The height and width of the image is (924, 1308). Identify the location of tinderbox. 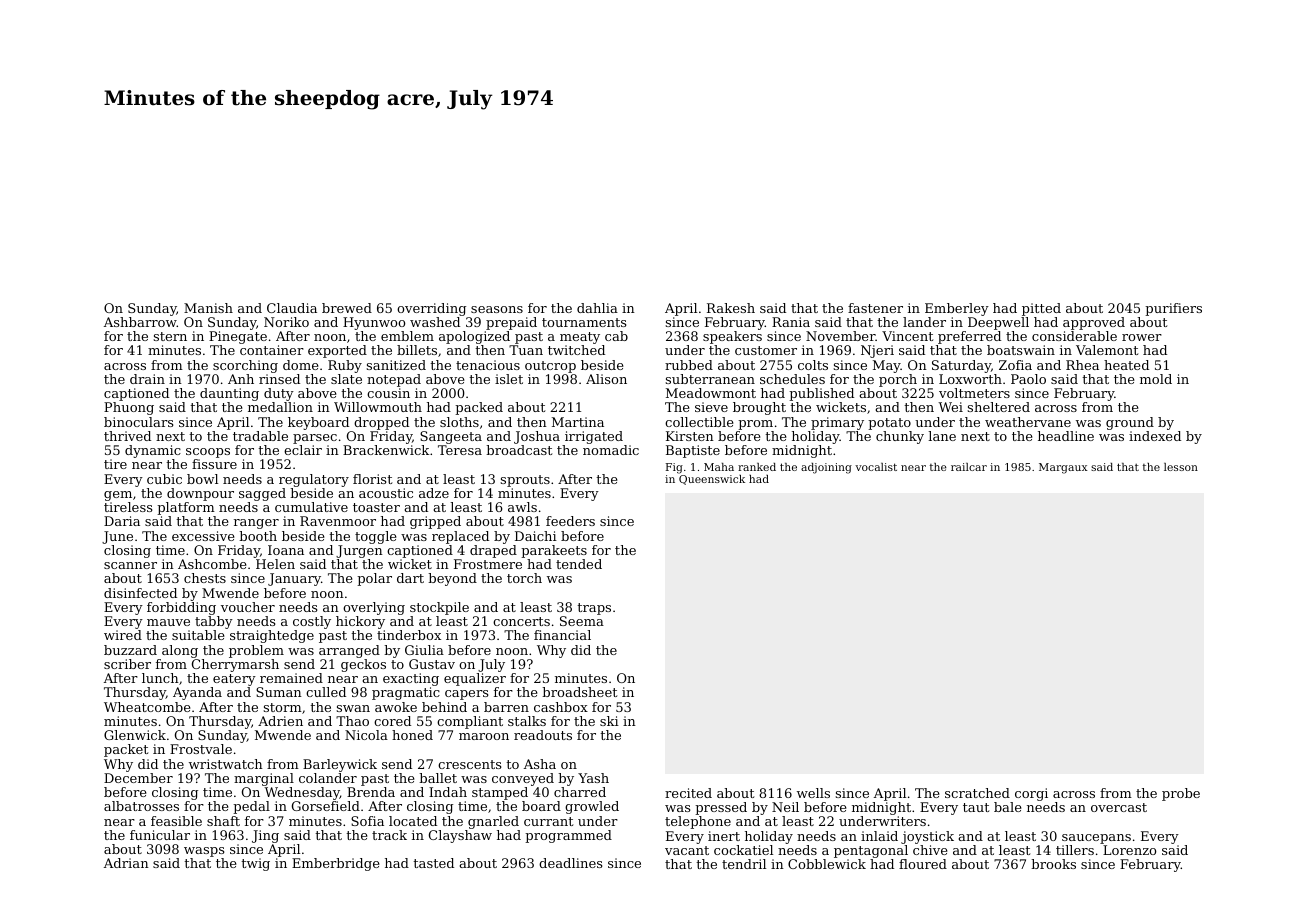
(409, 635).
